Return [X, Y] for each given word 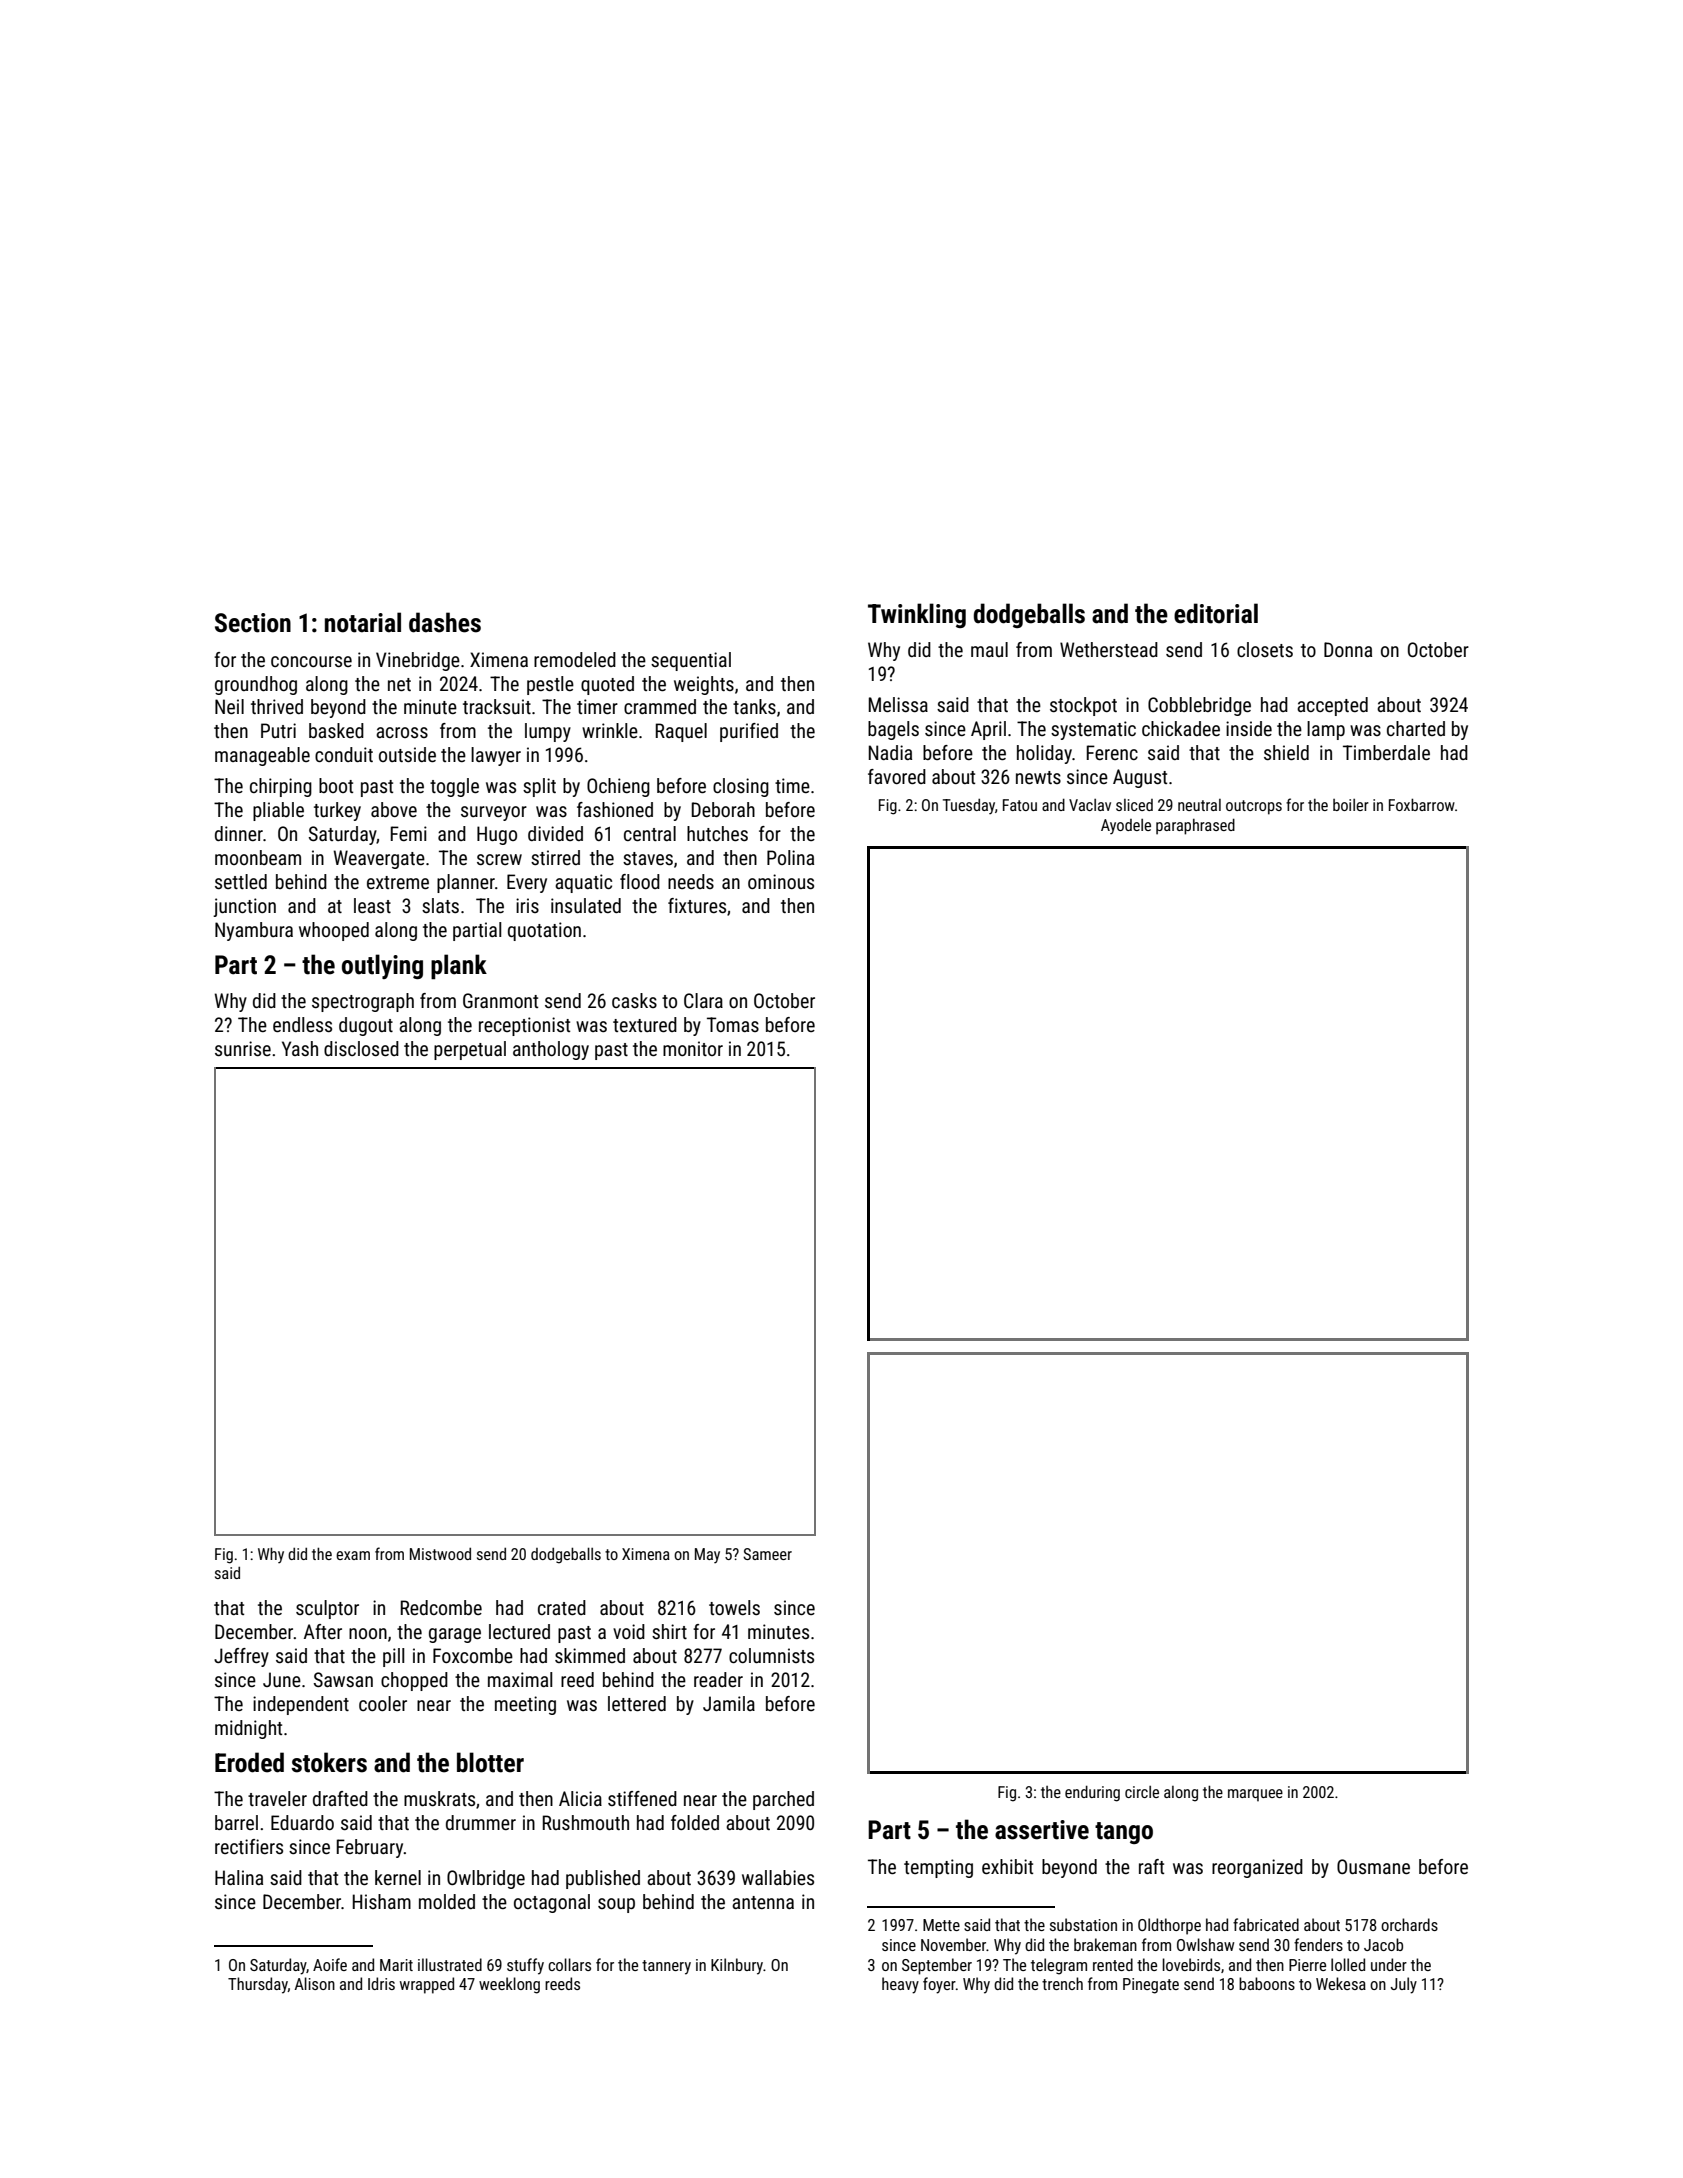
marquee [1255, 1795]
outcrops [1254, 807]
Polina [790, 857]
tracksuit [497, 706]
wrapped [427, 1985]
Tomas [733, 1024]
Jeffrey [241, 1657]
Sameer [767, 1554]
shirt [669, 1631]
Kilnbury [737, 1966]
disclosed [361, 1048]
